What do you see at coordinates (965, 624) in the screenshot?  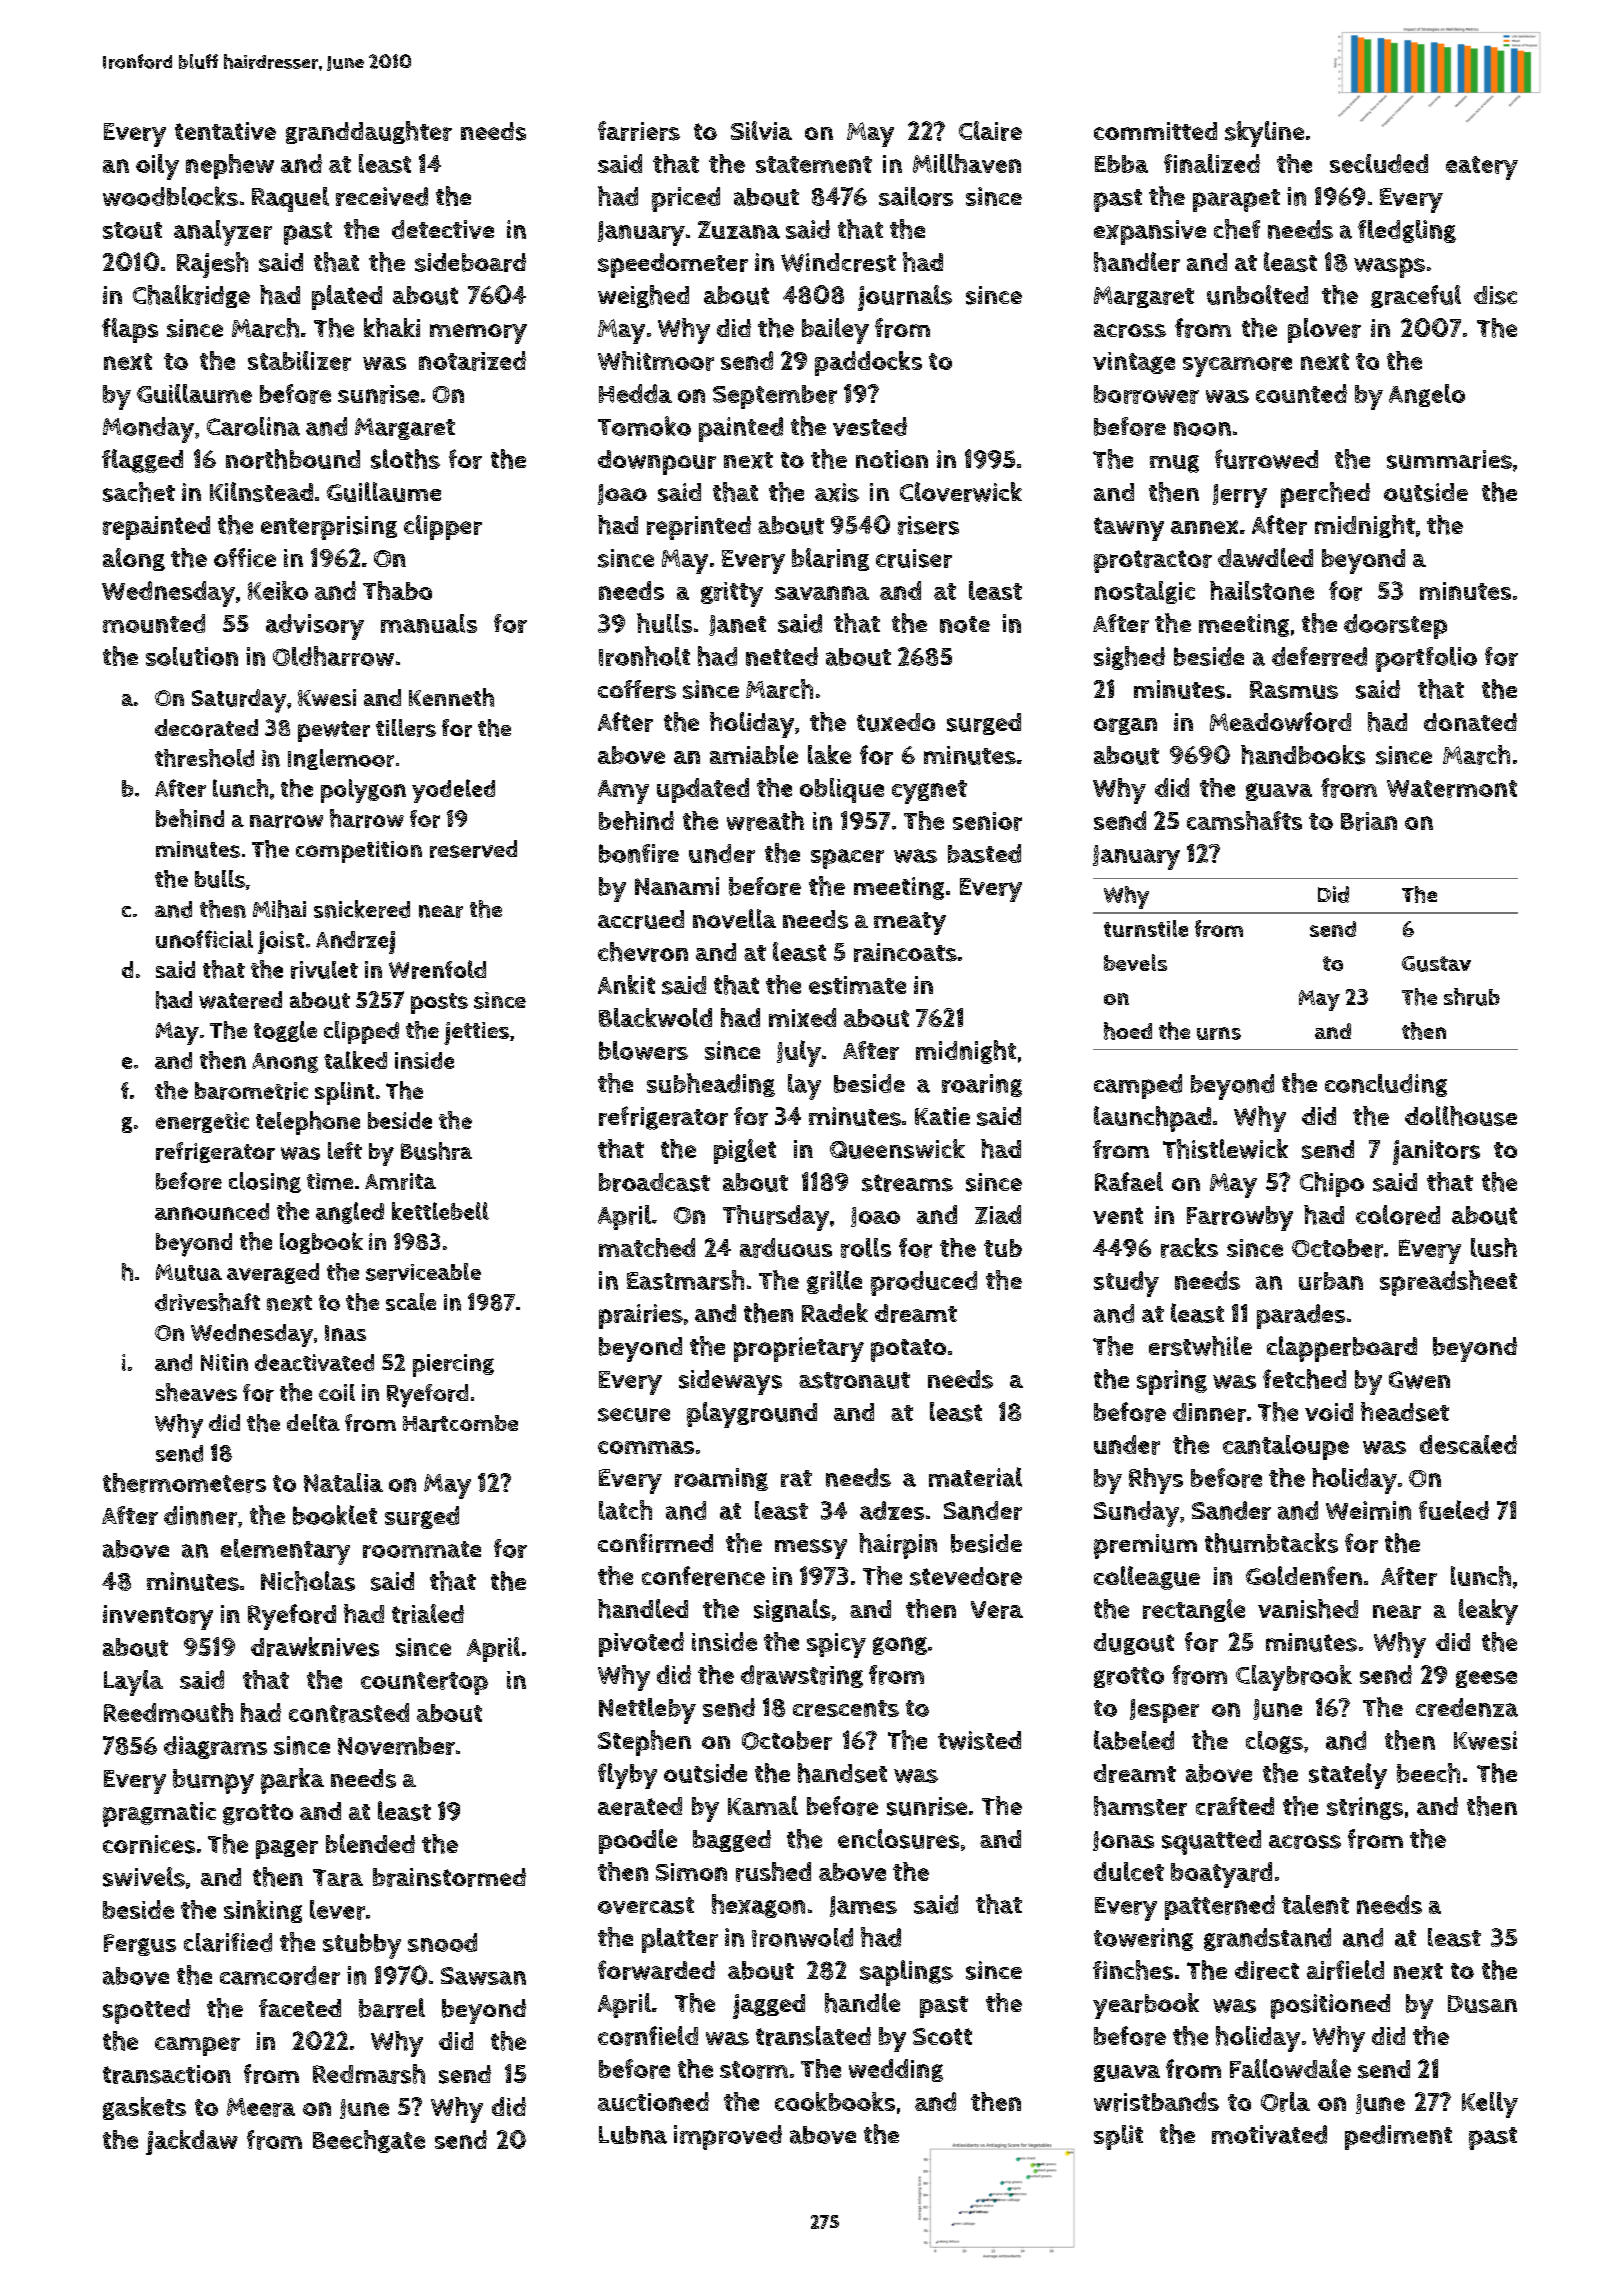 I see `note` at bounding box center [965, 624].
